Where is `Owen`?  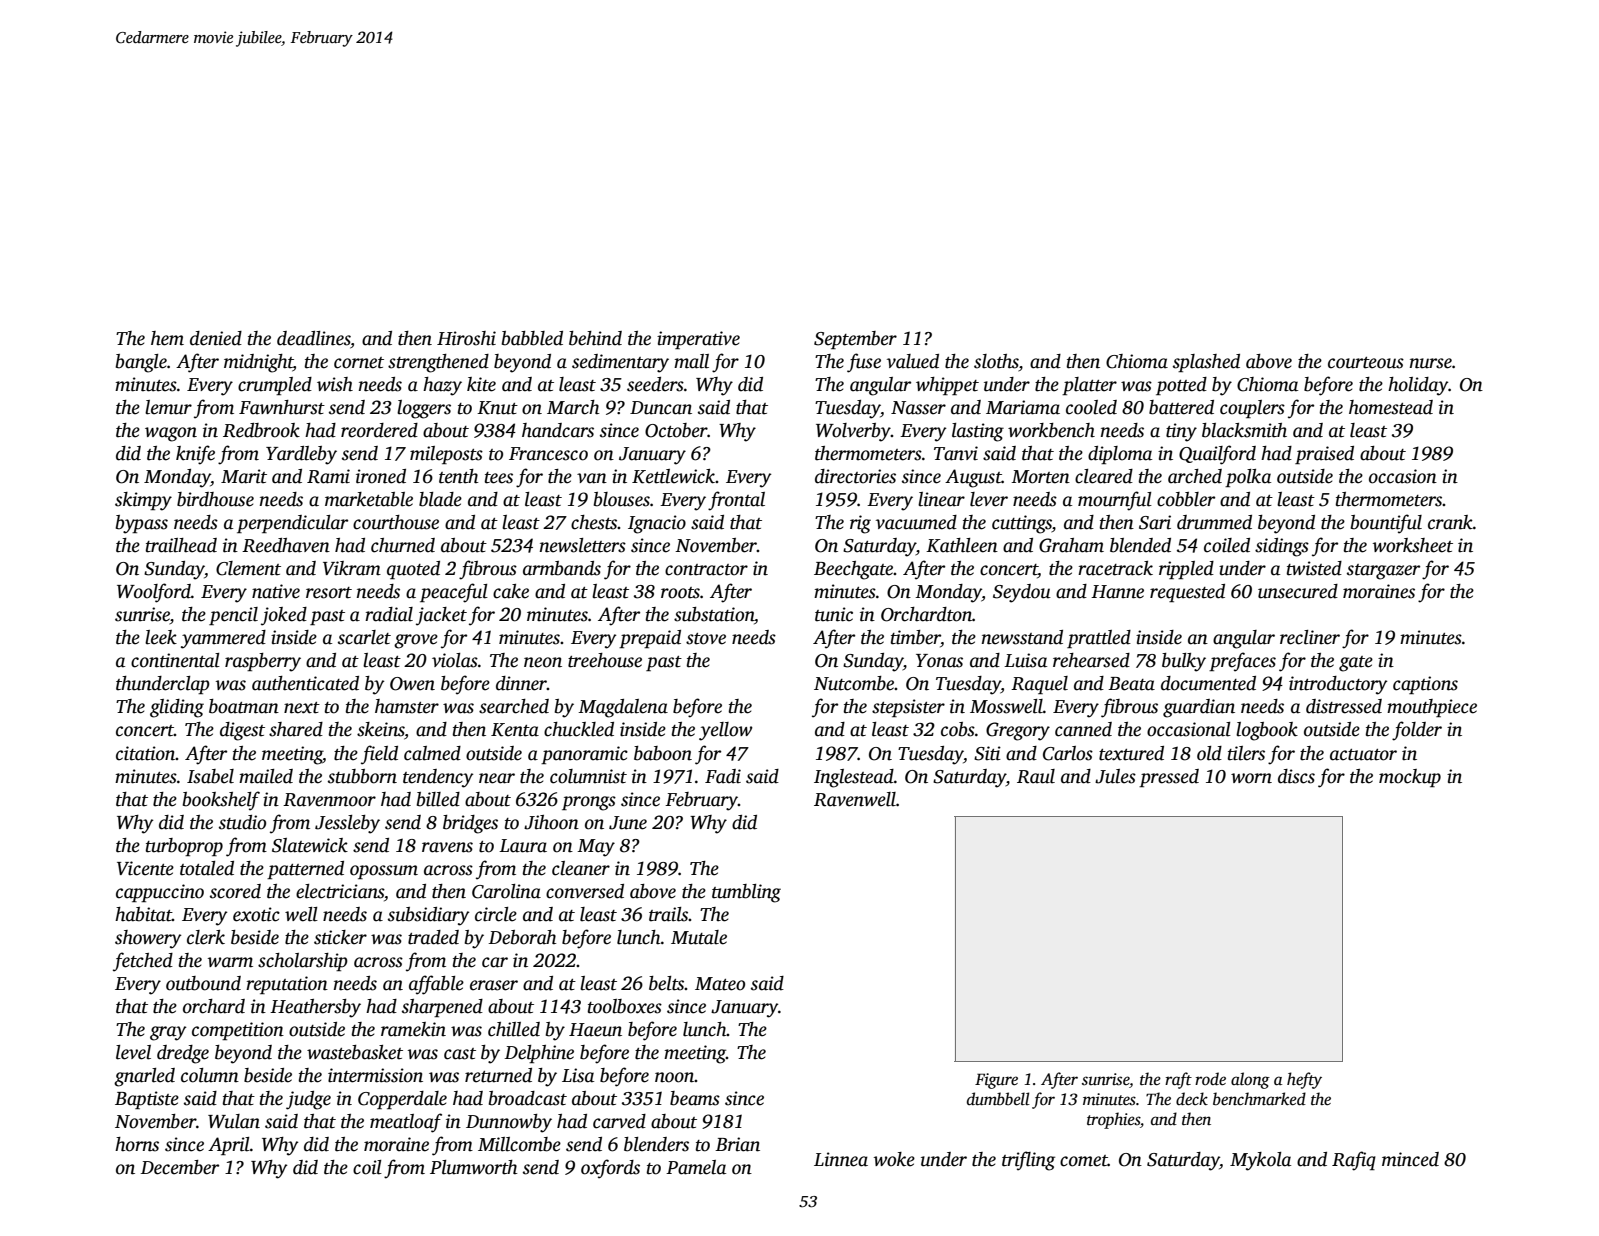 Owen is located at coordinates (412, 684).
